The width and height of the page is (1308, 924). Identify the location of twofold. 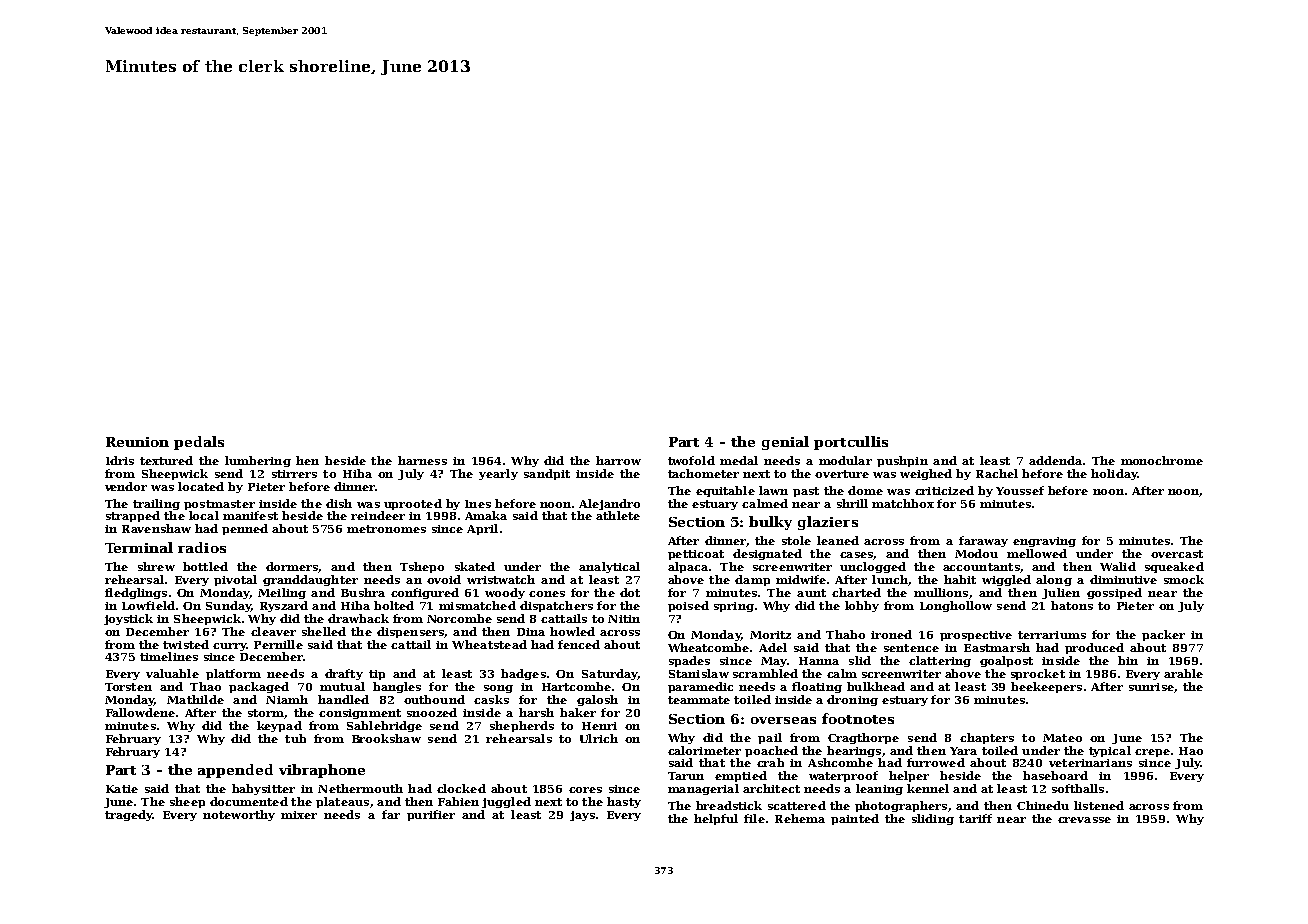
(691, 460).
